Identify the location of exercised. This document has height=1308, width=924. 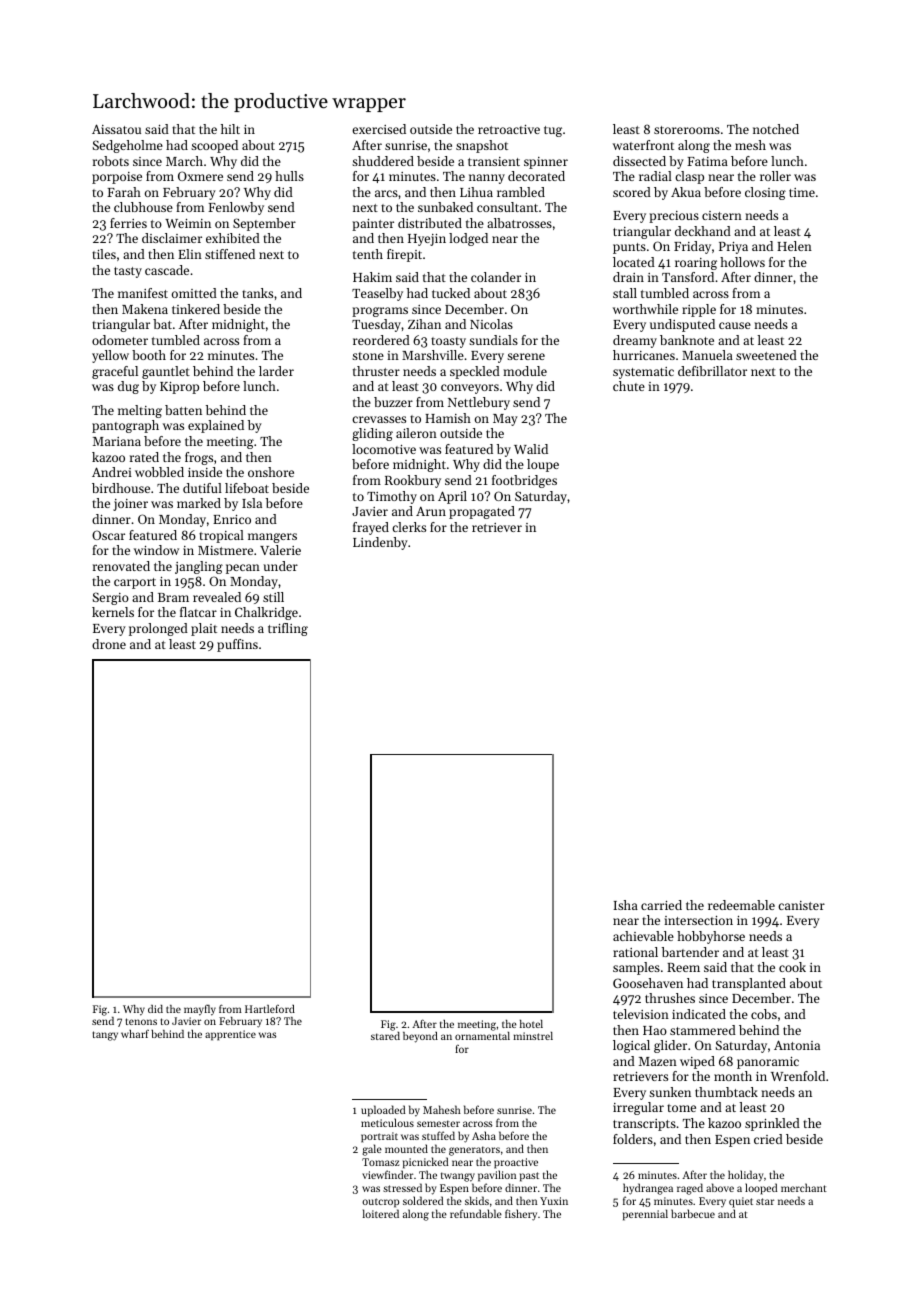
(379, 129).
